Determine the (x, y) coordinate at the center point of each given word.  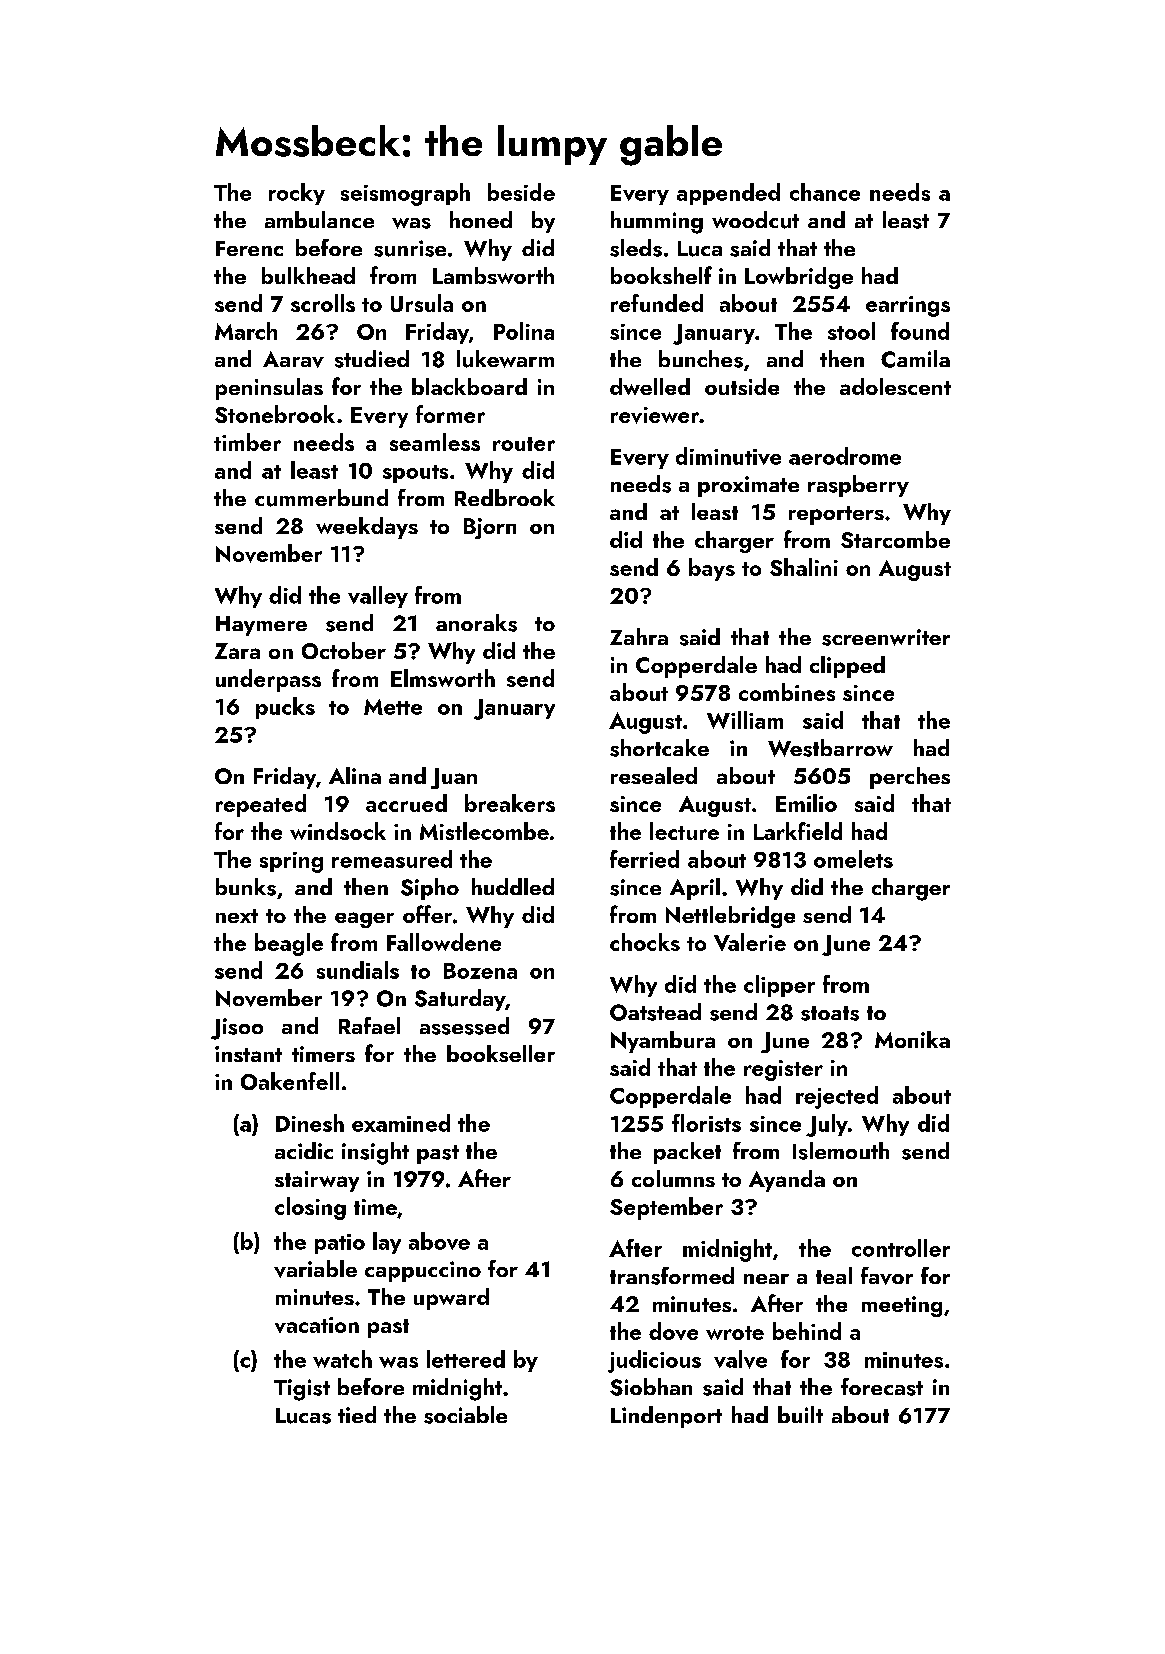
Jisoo (237, 1029)
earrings (908, 306)
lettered (466, 1359)
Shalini (804, 567)
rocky (297, 194)
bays (712, 569)
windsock (338, 831)
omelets (853, 859)
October (344, 650)
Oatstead (655, 1012)
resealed (654, 775)
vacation (317, 1325)
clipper (779, 986)
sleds (636, 248)
